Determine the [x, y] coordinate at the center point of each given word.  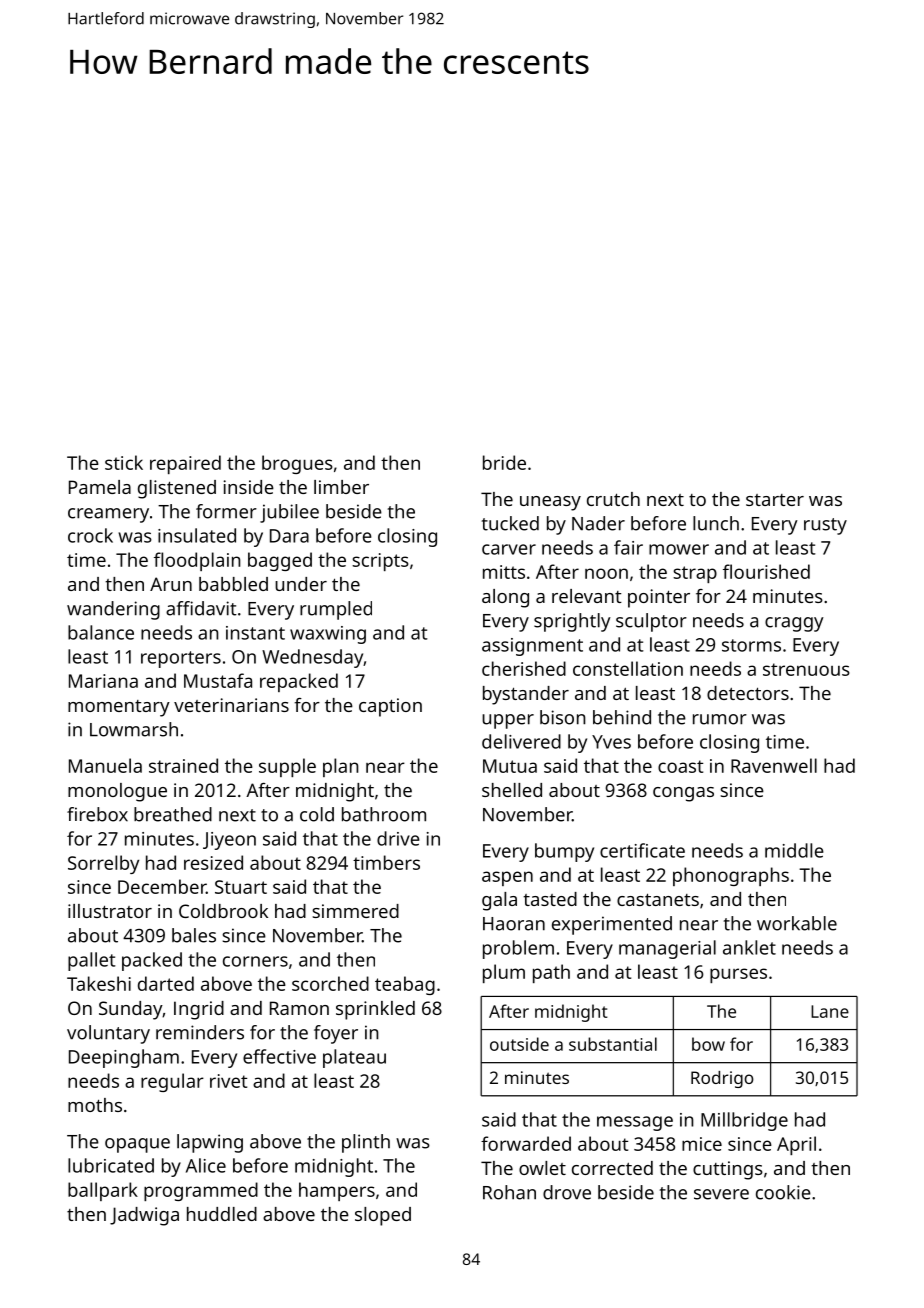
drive [398, 838]
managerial [667, 949]
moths [95, 1105]
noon [606, 573]
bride [504, 462]
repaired [185, 464]
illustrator [110, 911]
